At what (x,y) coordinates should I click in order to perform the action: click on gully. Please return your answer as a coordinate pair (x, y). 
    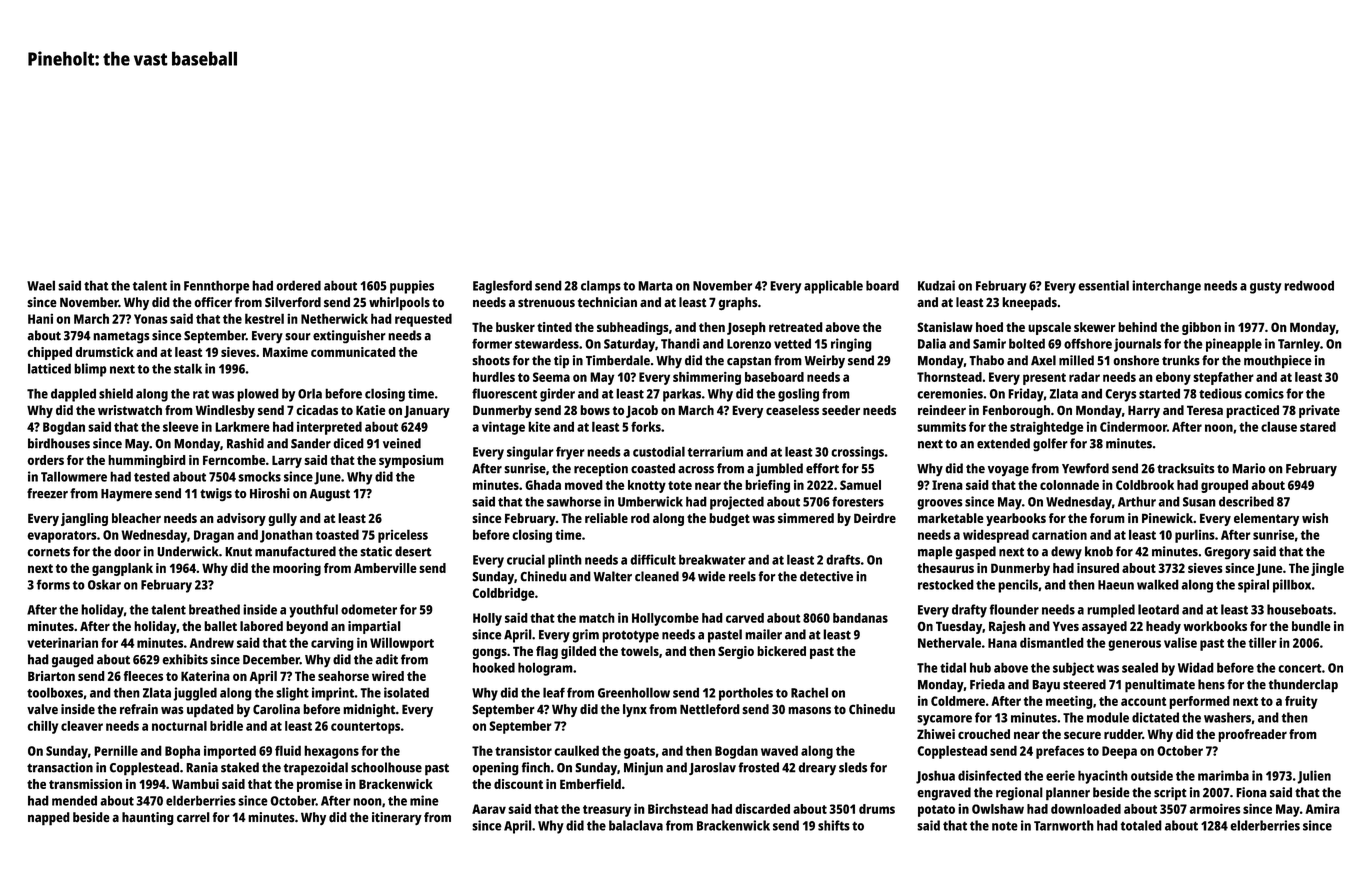
    Looking at the image, I should click on (282, 519).
